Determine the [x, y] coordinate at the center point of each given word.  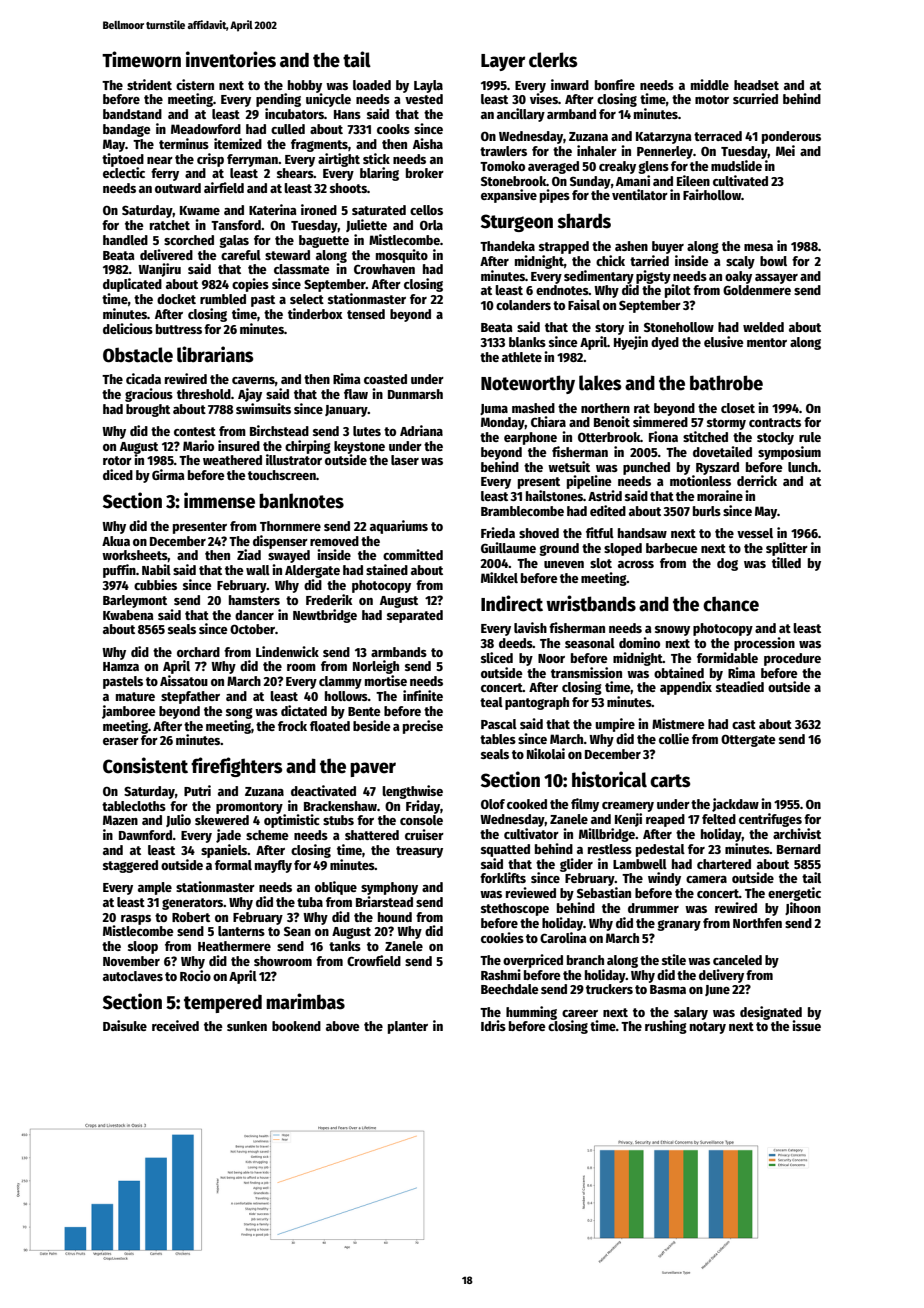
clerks [553, 60]
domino [639, 642]
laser [405, 460]
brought [148, 410]
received [175, 1025]
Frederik [329, 599]
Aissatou [184, 680]
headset [756, 85]
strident [149, 84]
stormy [726, 424]
